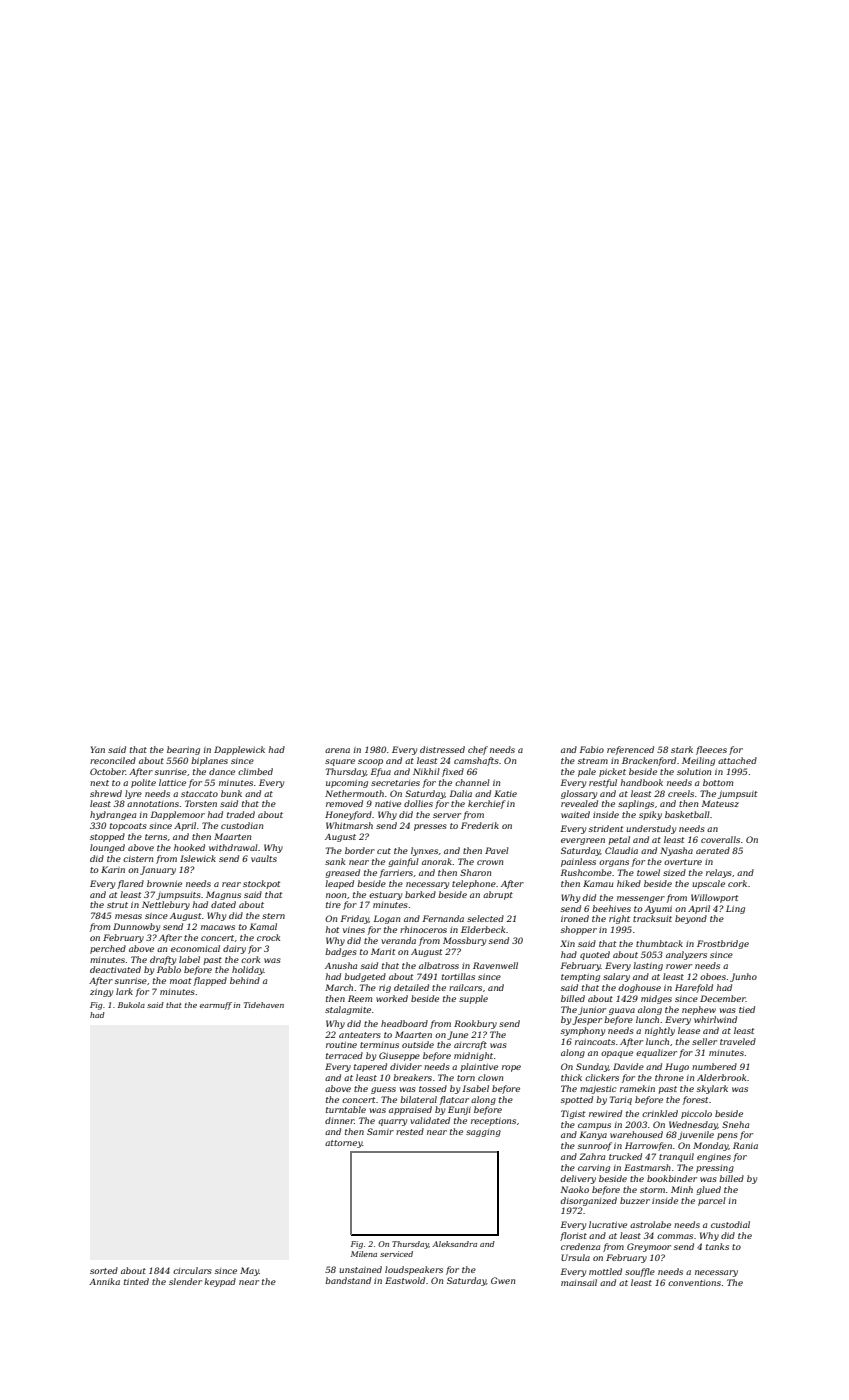 This image has width=849, height=1400. Describe the element at coordinates (642, 782) in the image. I see `handbook` at that location.
